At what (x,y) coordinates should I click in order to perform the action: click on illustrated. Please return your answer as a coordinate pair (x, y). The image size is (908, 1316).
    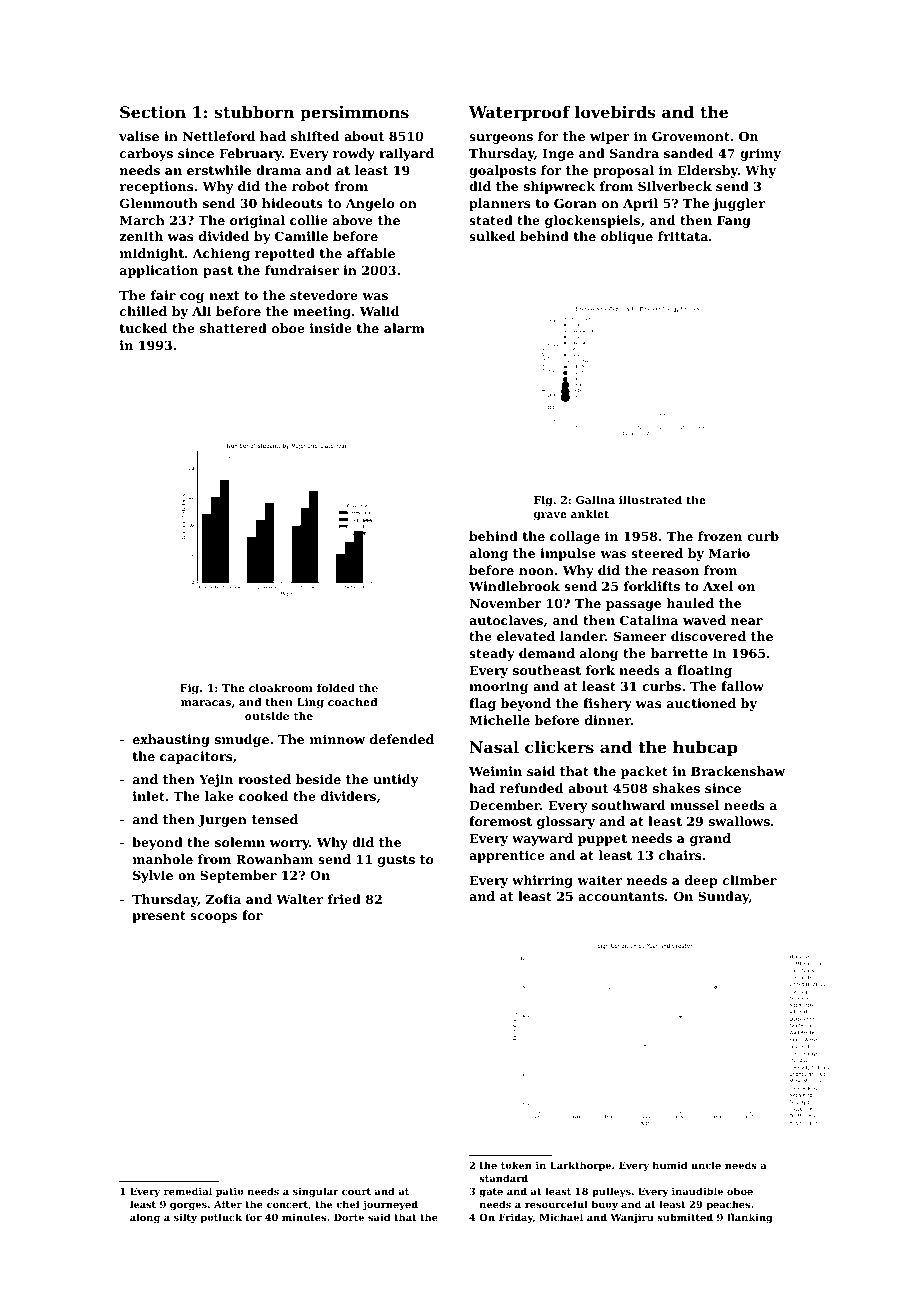
    Looking at the image, I should click on (650, 499).
